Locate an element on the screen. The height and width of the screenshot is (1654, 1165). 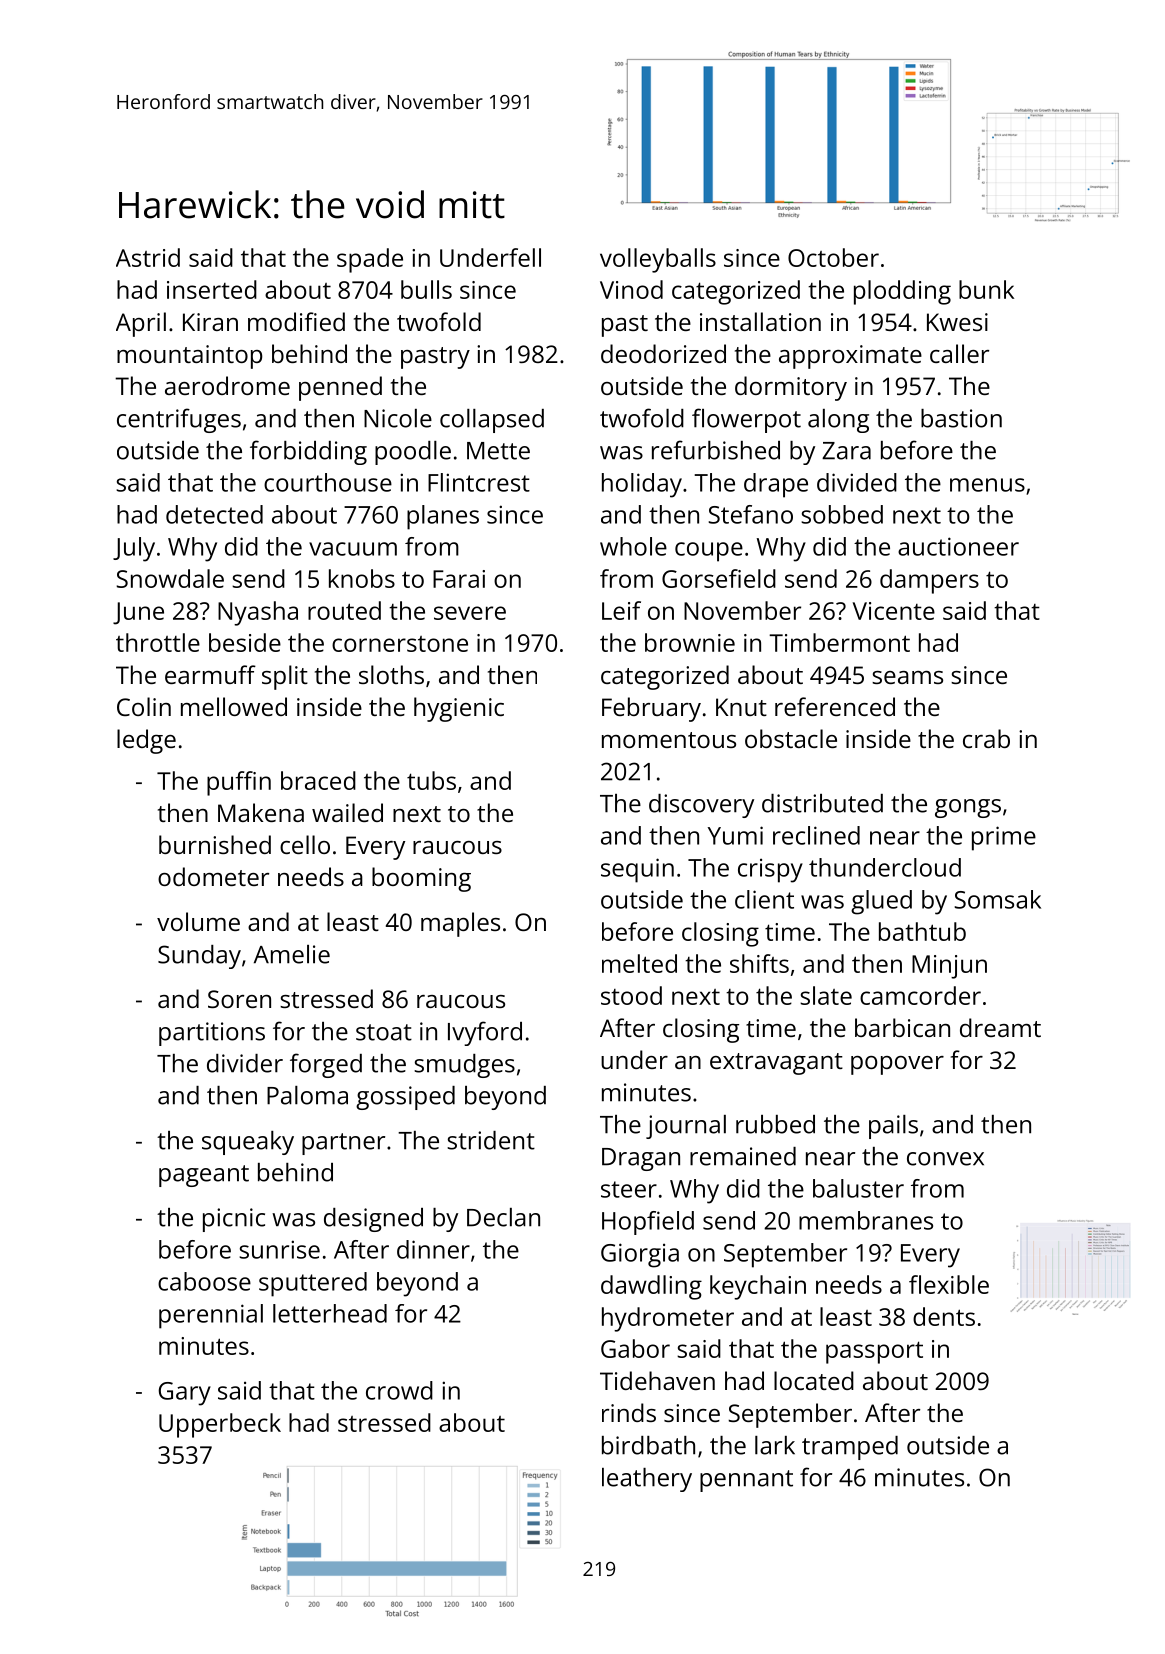
auctioneer is located at coordinates (958, 546).
